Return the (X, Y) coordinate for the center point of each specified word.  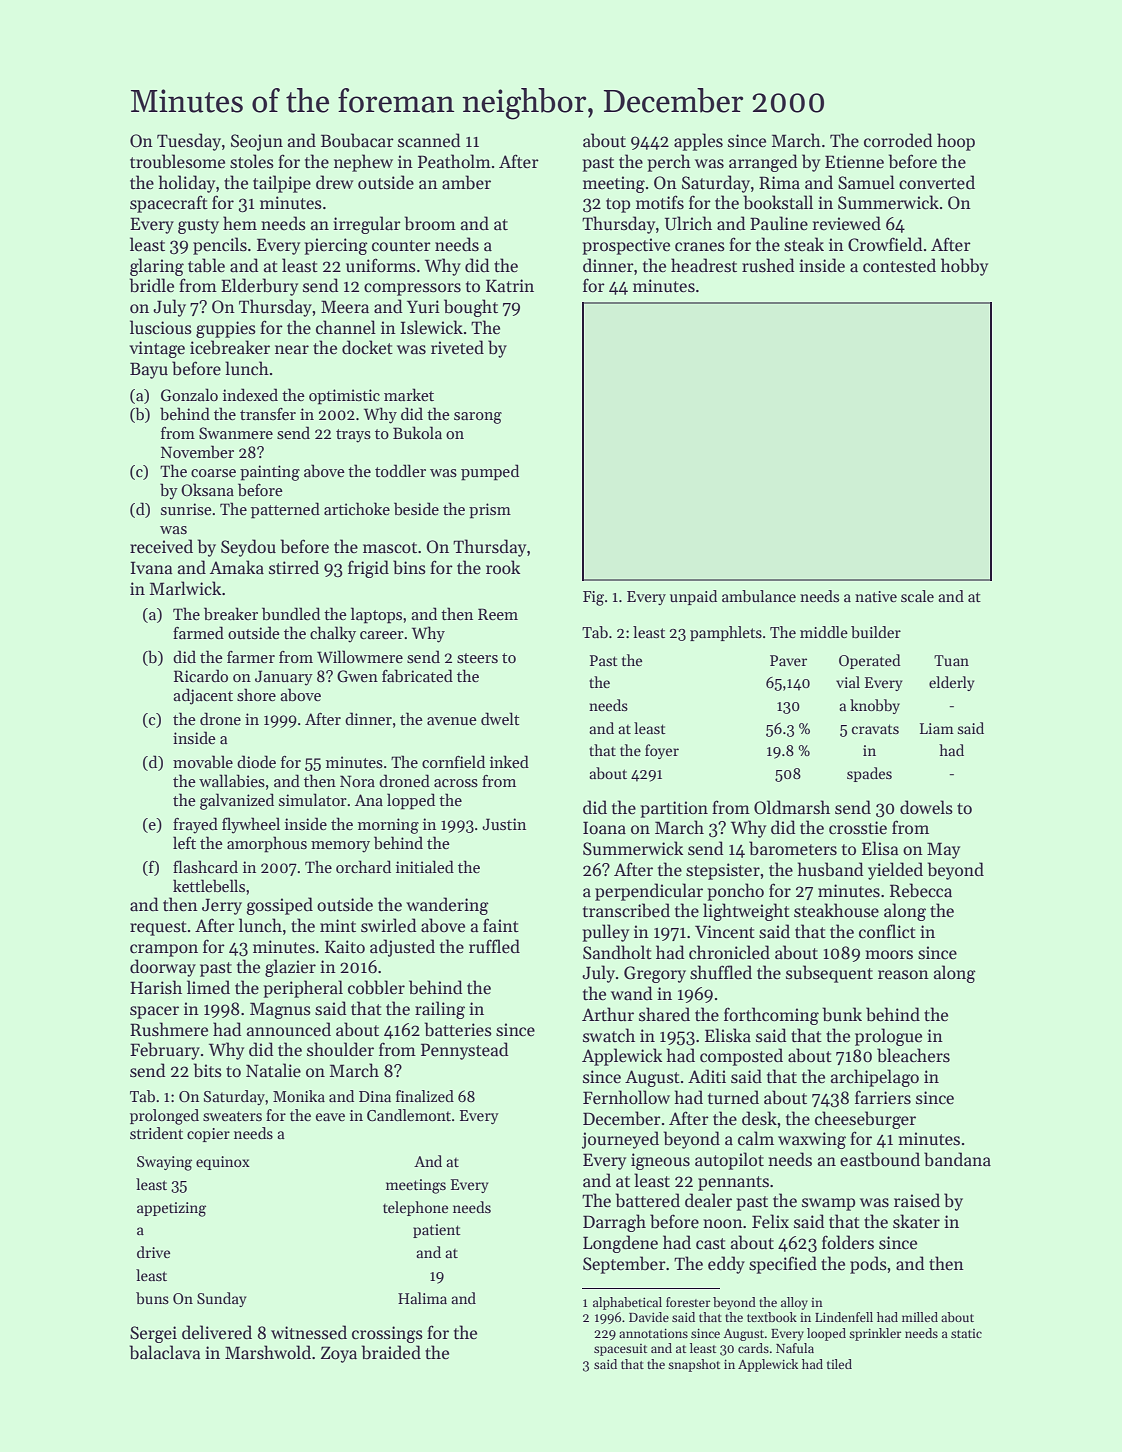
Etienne (854, 162)
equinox (223, 1163)
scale (917, 596)
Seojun (257, 142)
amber (466, 182)
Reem (498, 614)
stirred (294, 567)
